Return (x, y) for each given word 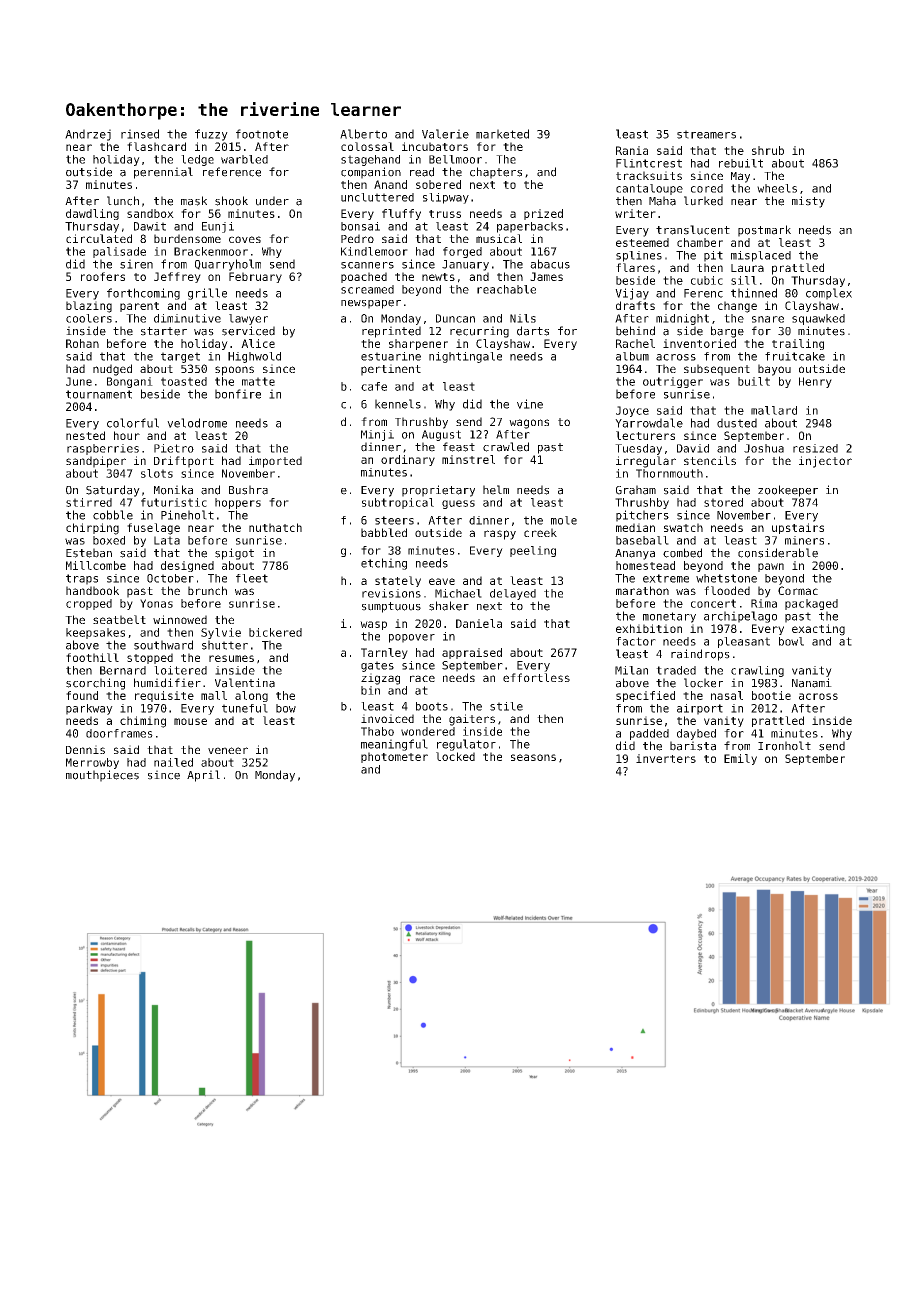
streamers (706, 134)
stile (506, 706)
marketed (502, 134)
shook (231, 201)
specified (645, 696)
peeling (533, 551)
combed (682, 553)
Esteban (89, 553)
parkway (89, 709)
